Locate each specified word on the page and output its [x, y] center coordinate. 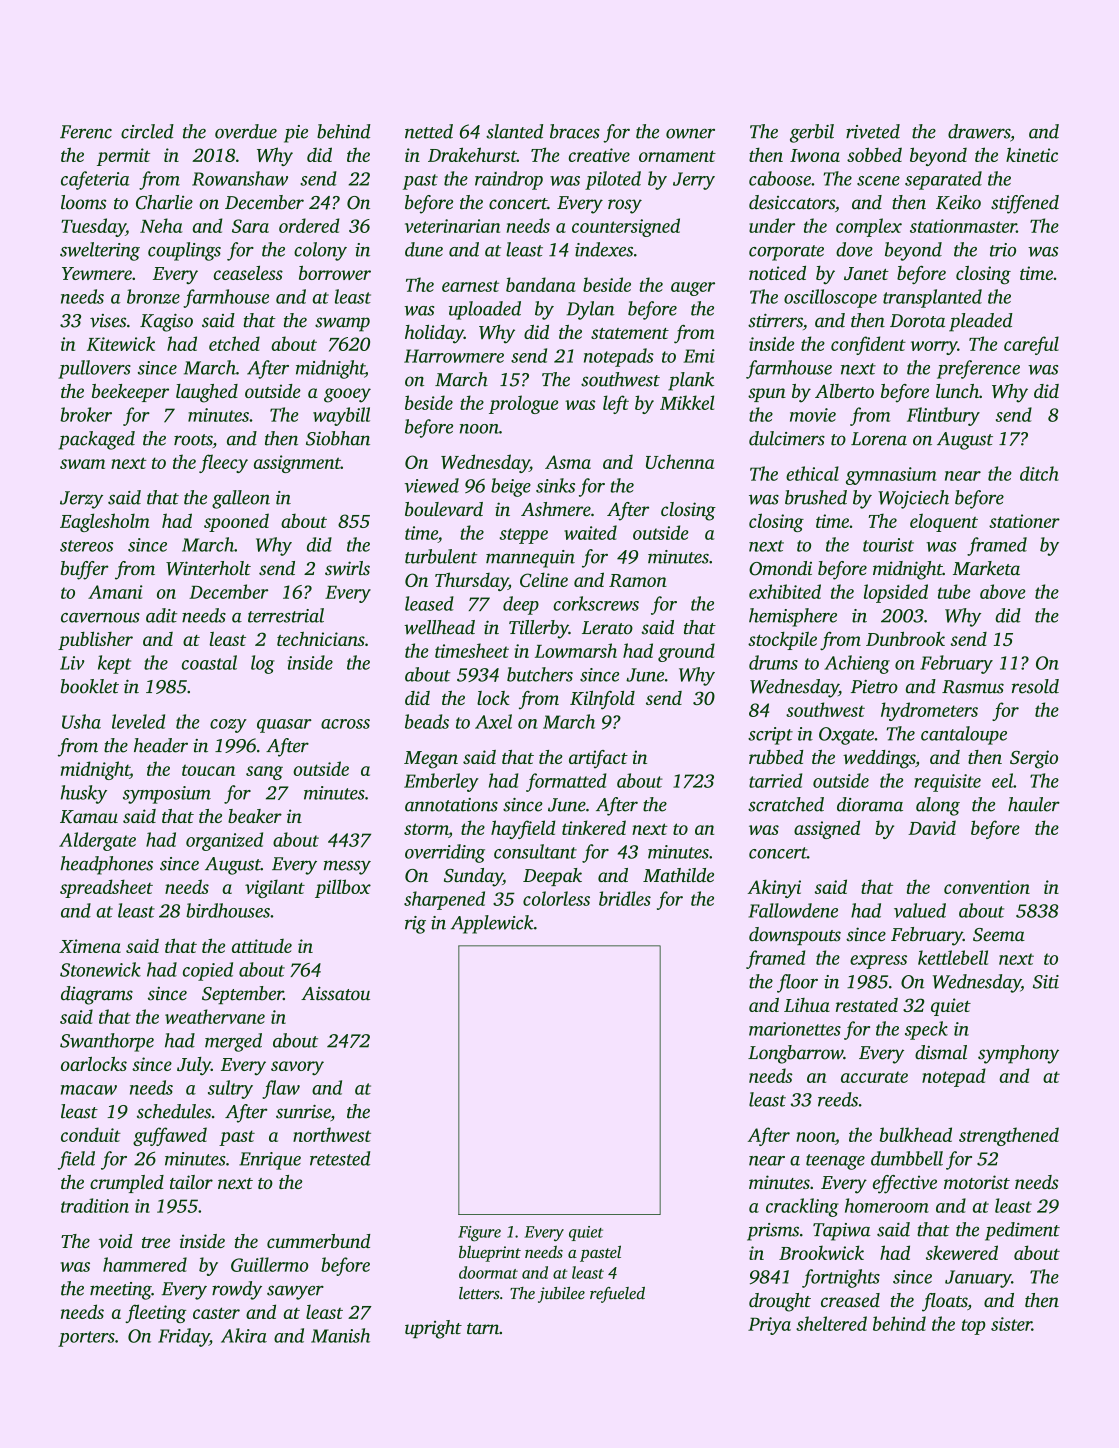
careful [1031, 345]
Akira [244, 1335]
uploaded [485, 310]
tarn [483, 1329]
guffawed [170, 1136]
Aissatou [335, 993]
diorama [870, 804]
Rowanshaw [240, 178]
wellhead [439, 627]
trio [1003, 250]
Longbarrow [795, 1054]
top [974, 1327]
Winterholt [208, 568]
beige [511, 487]
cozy [228, 726]
